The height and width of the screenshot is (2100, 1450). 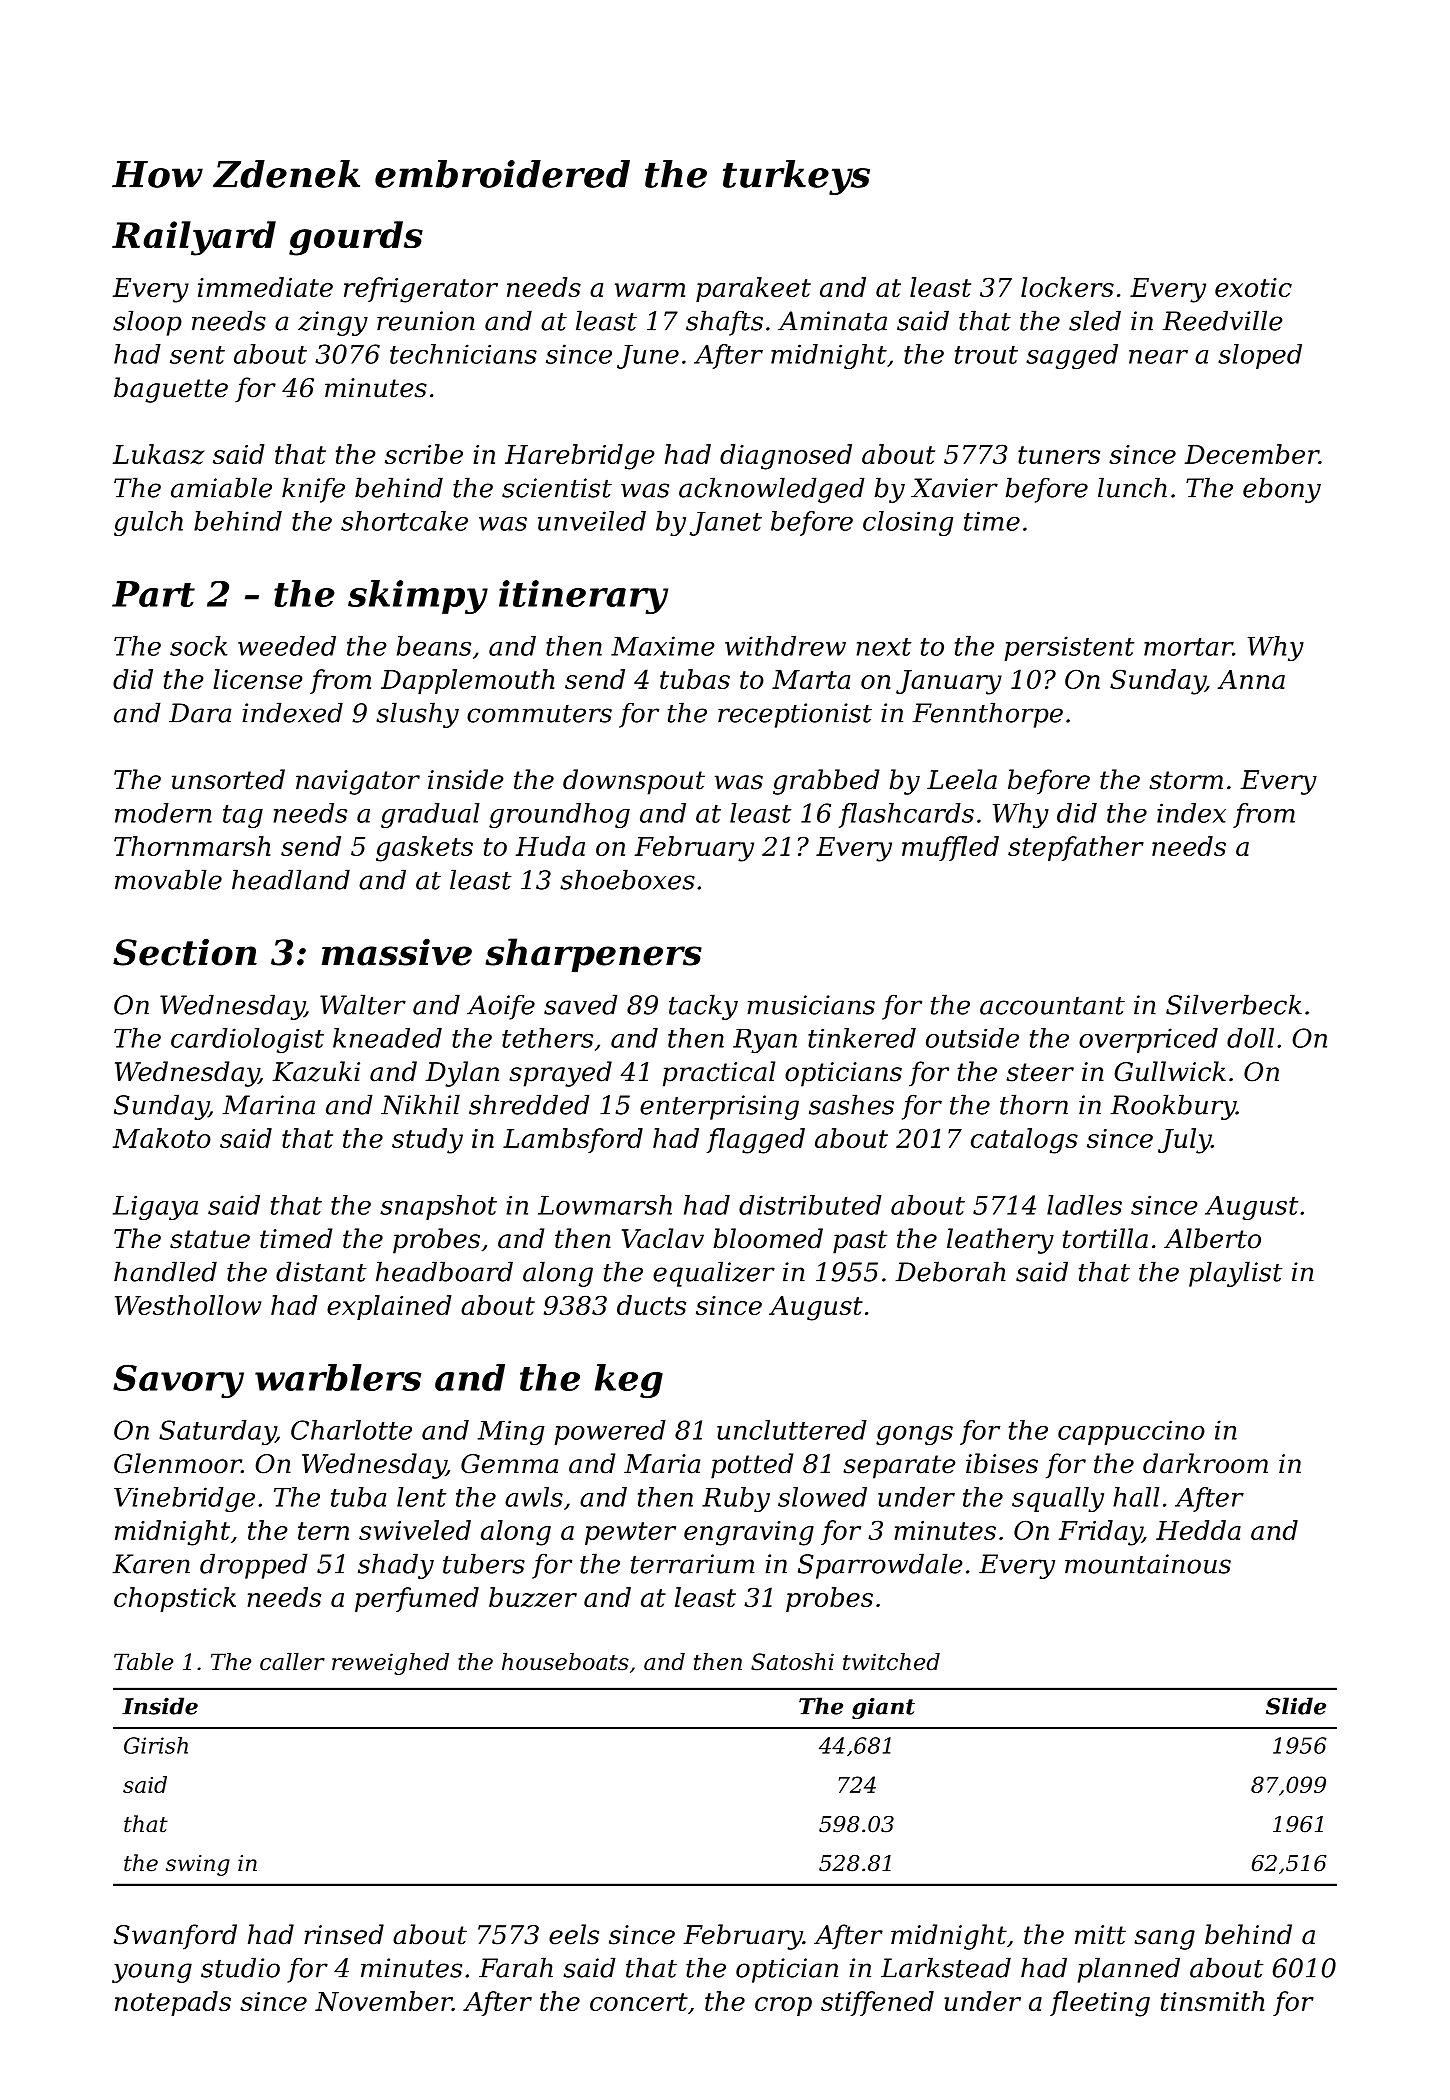 What do you see at coordinates (565, 1662) in the screenshot?
I see `houseboats` at bounding box center [565, 1662].
